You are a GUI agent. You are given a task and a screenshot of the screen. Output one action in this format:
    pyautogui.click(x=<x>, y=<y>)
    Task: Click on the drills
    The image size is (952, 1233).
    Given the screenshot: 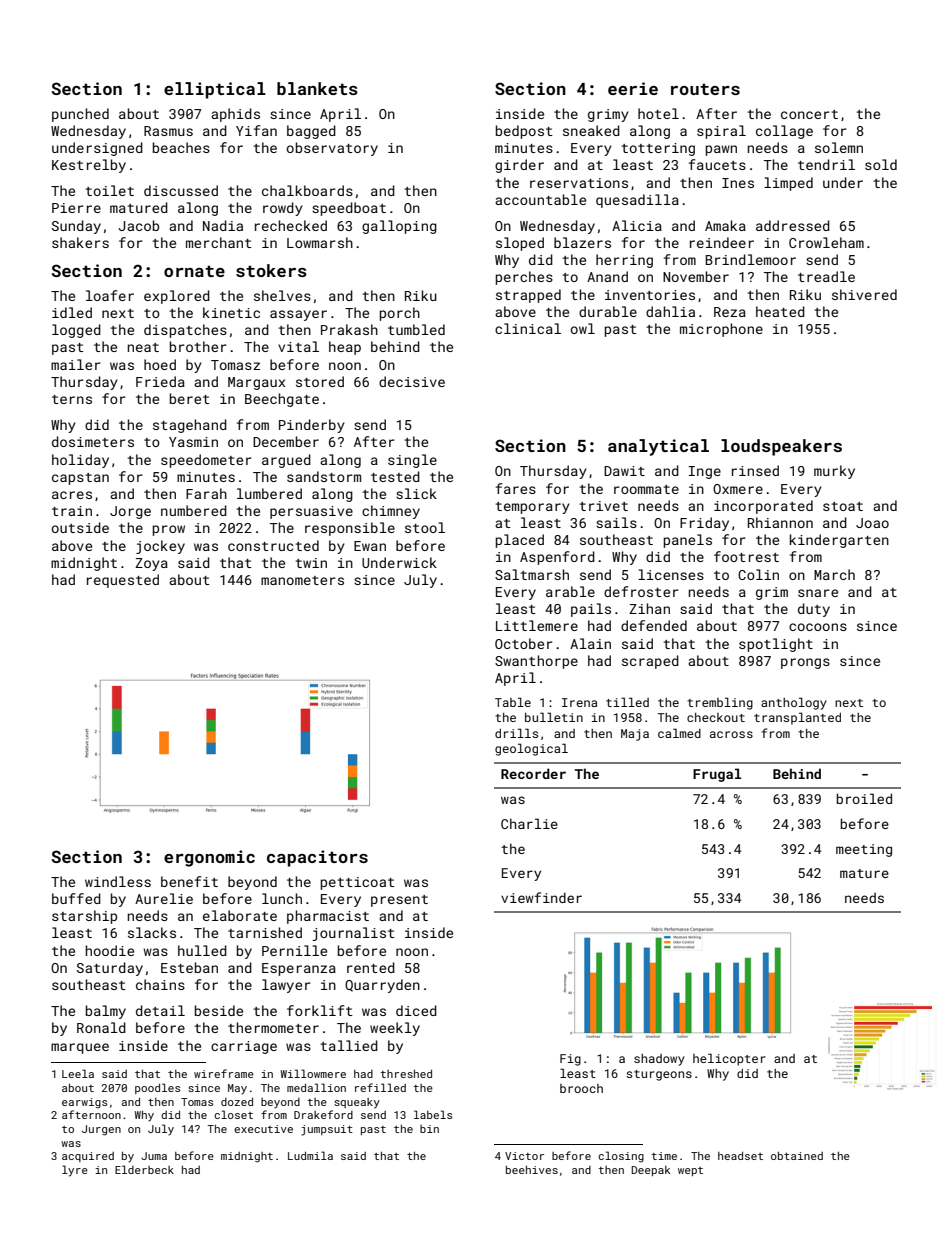 What is the action you would take?
    pyautogui.click(x=516, y=733)
